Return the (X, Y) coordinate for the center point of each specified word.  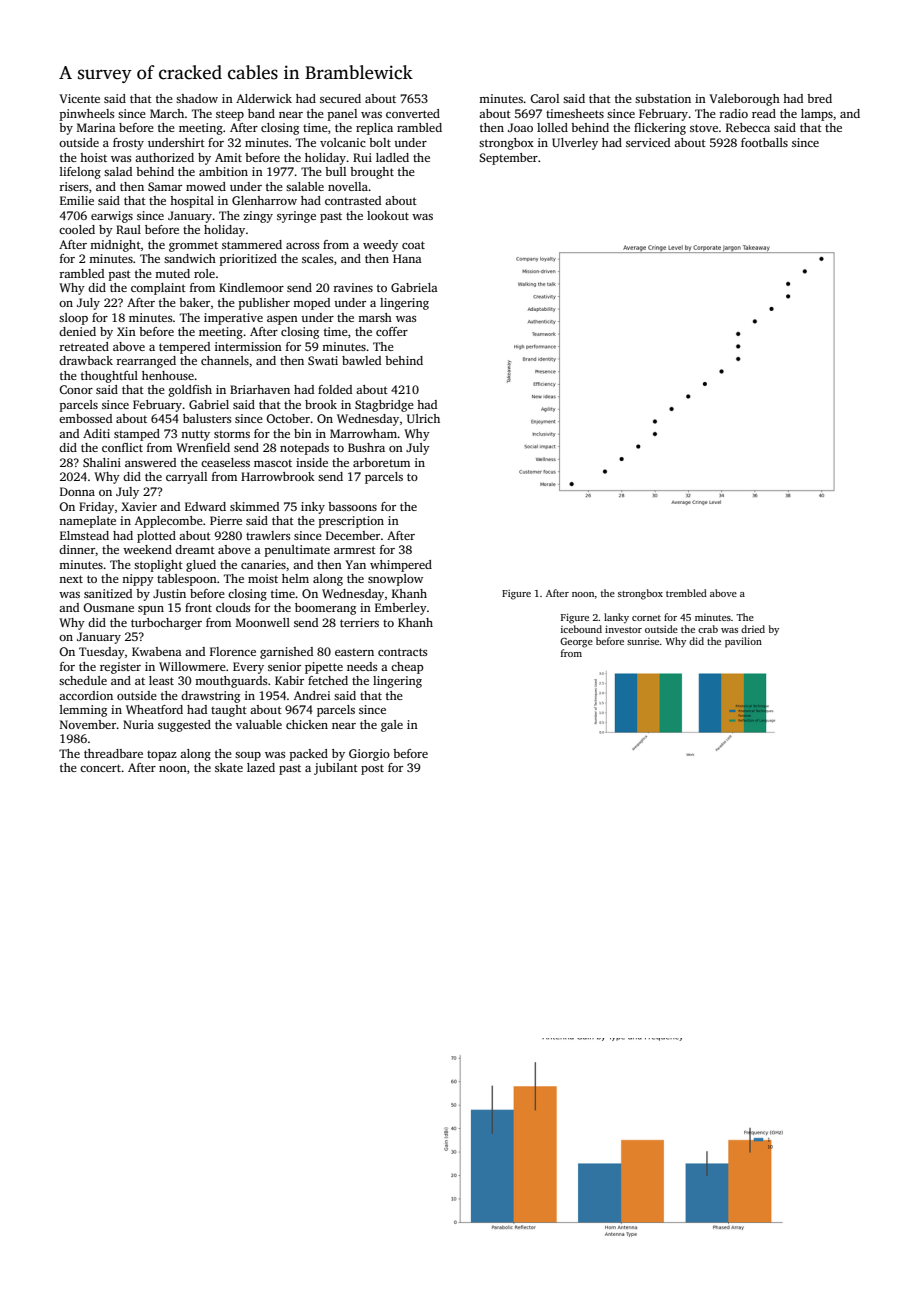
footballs (764, 142)
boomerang (325, 609)
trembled (686, 593)
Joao (520, 127)
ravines (353, 287)
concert (100, 768)
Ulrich (423, 418)
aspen (282, 320)
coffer (392, 331)
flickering (660, 129)
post (372, 769)
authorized (164, 157)
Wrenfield (203, 447)
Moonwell (263, 622)
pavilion (743, 642)
